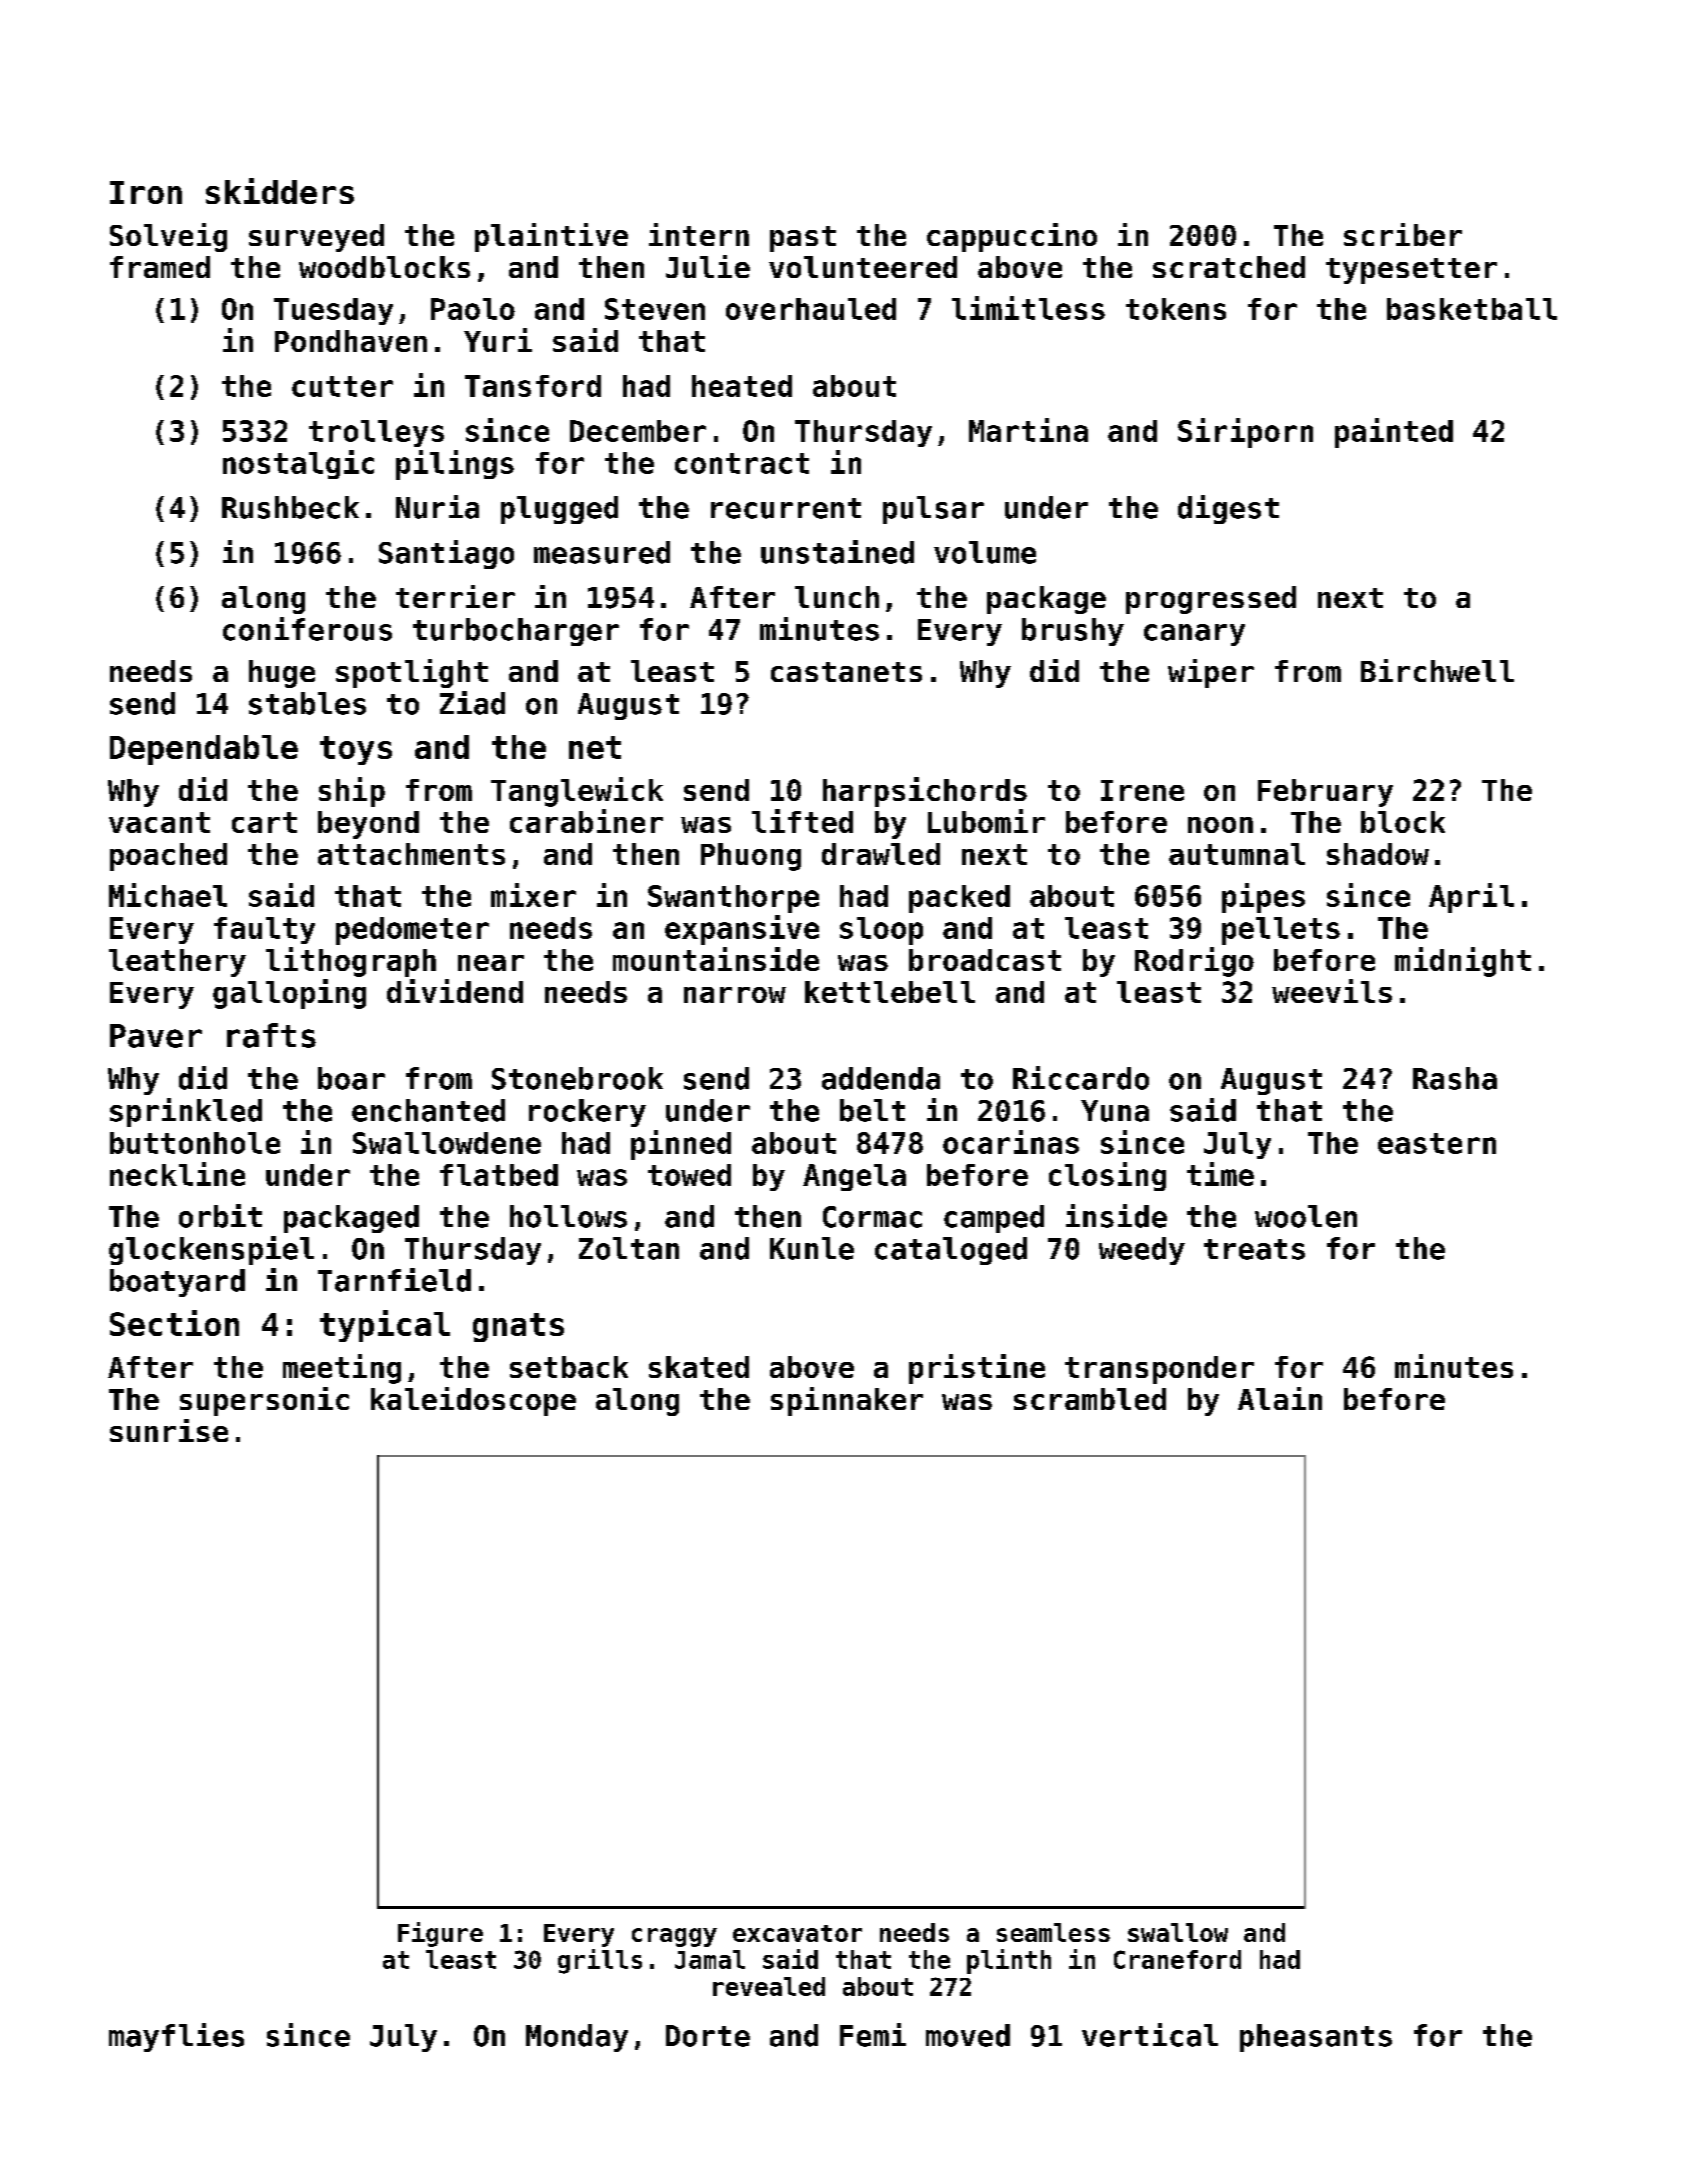 The image size is (1683, 2178). Describe the element at coordinates (1437, 1143) in the screenshot. I see `eastern` at that location.
